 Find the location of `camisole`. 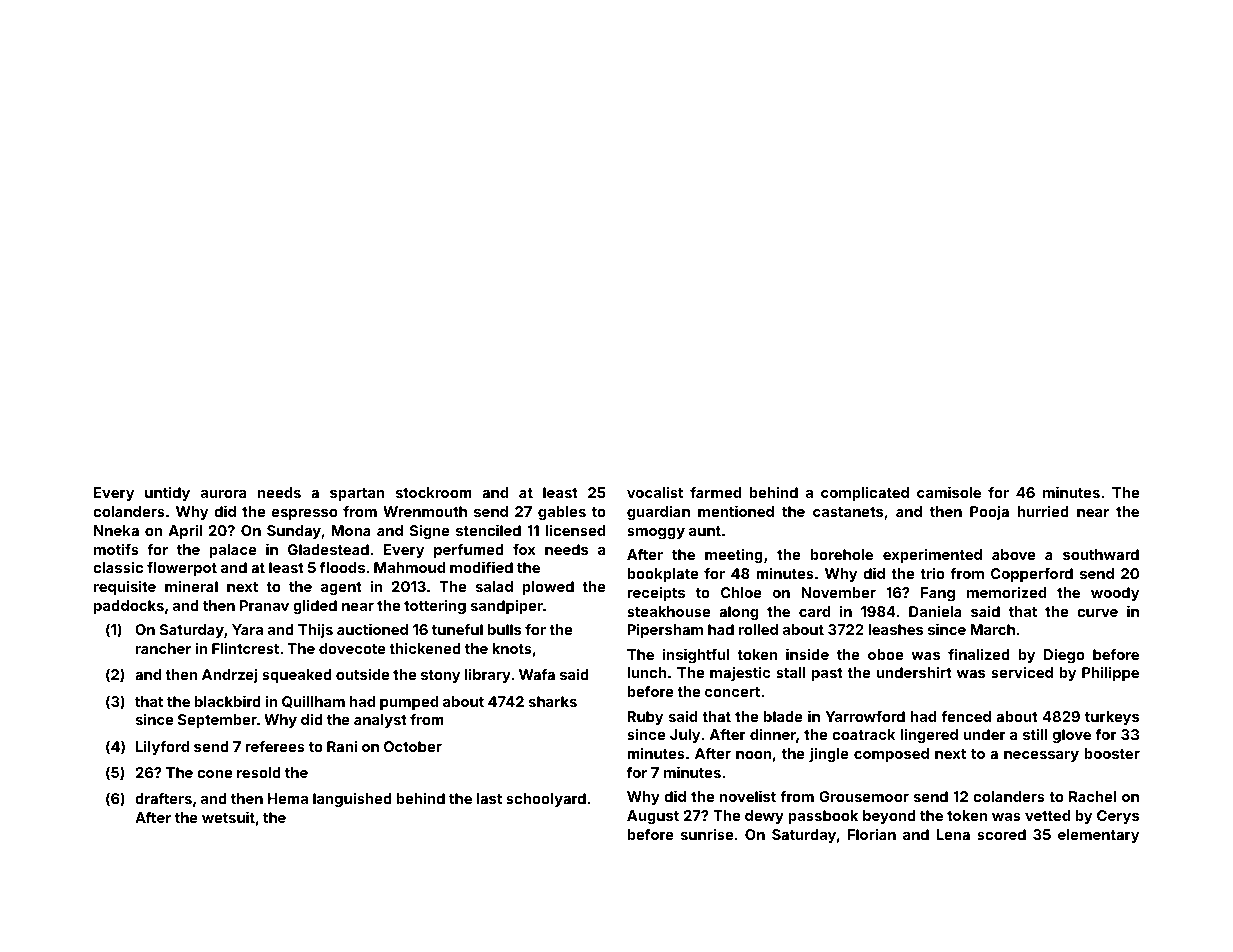

camisole is located at coordinates (949, 492).
